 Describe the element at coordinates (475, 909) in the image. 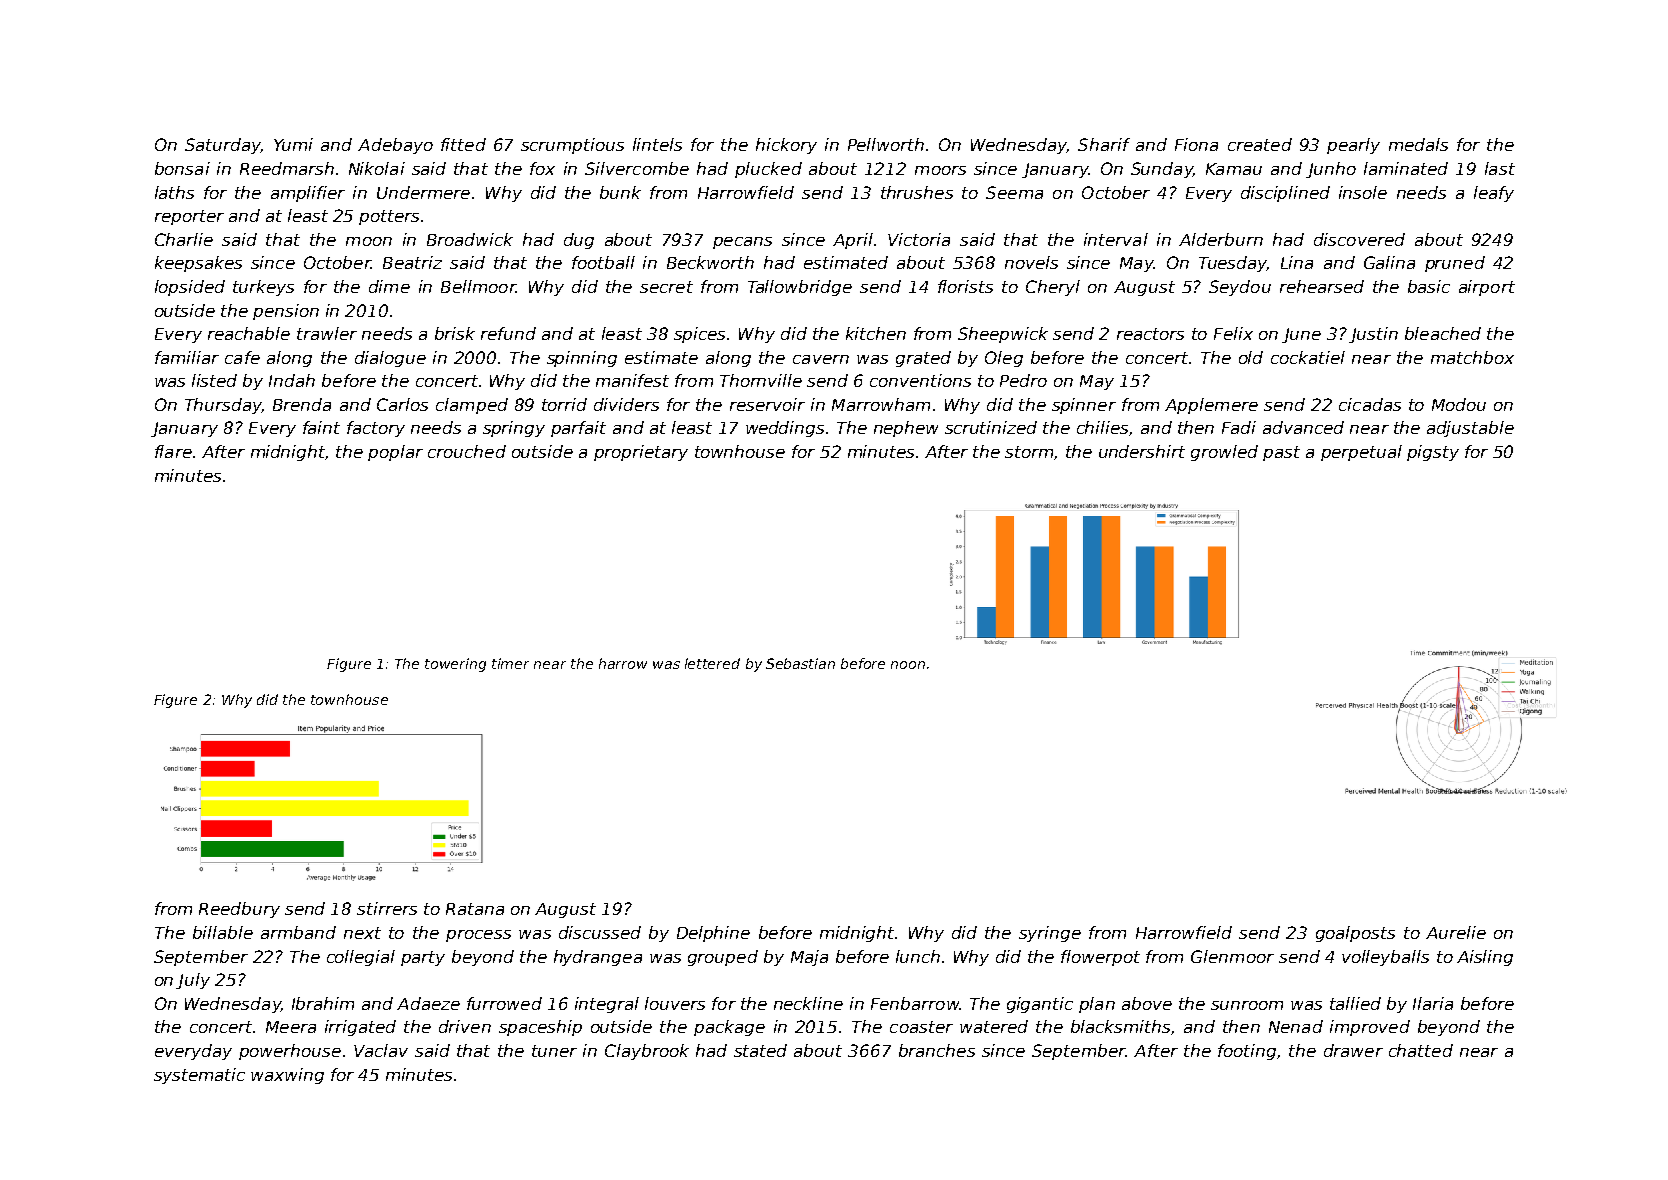

I see `Ratana` at that location.
